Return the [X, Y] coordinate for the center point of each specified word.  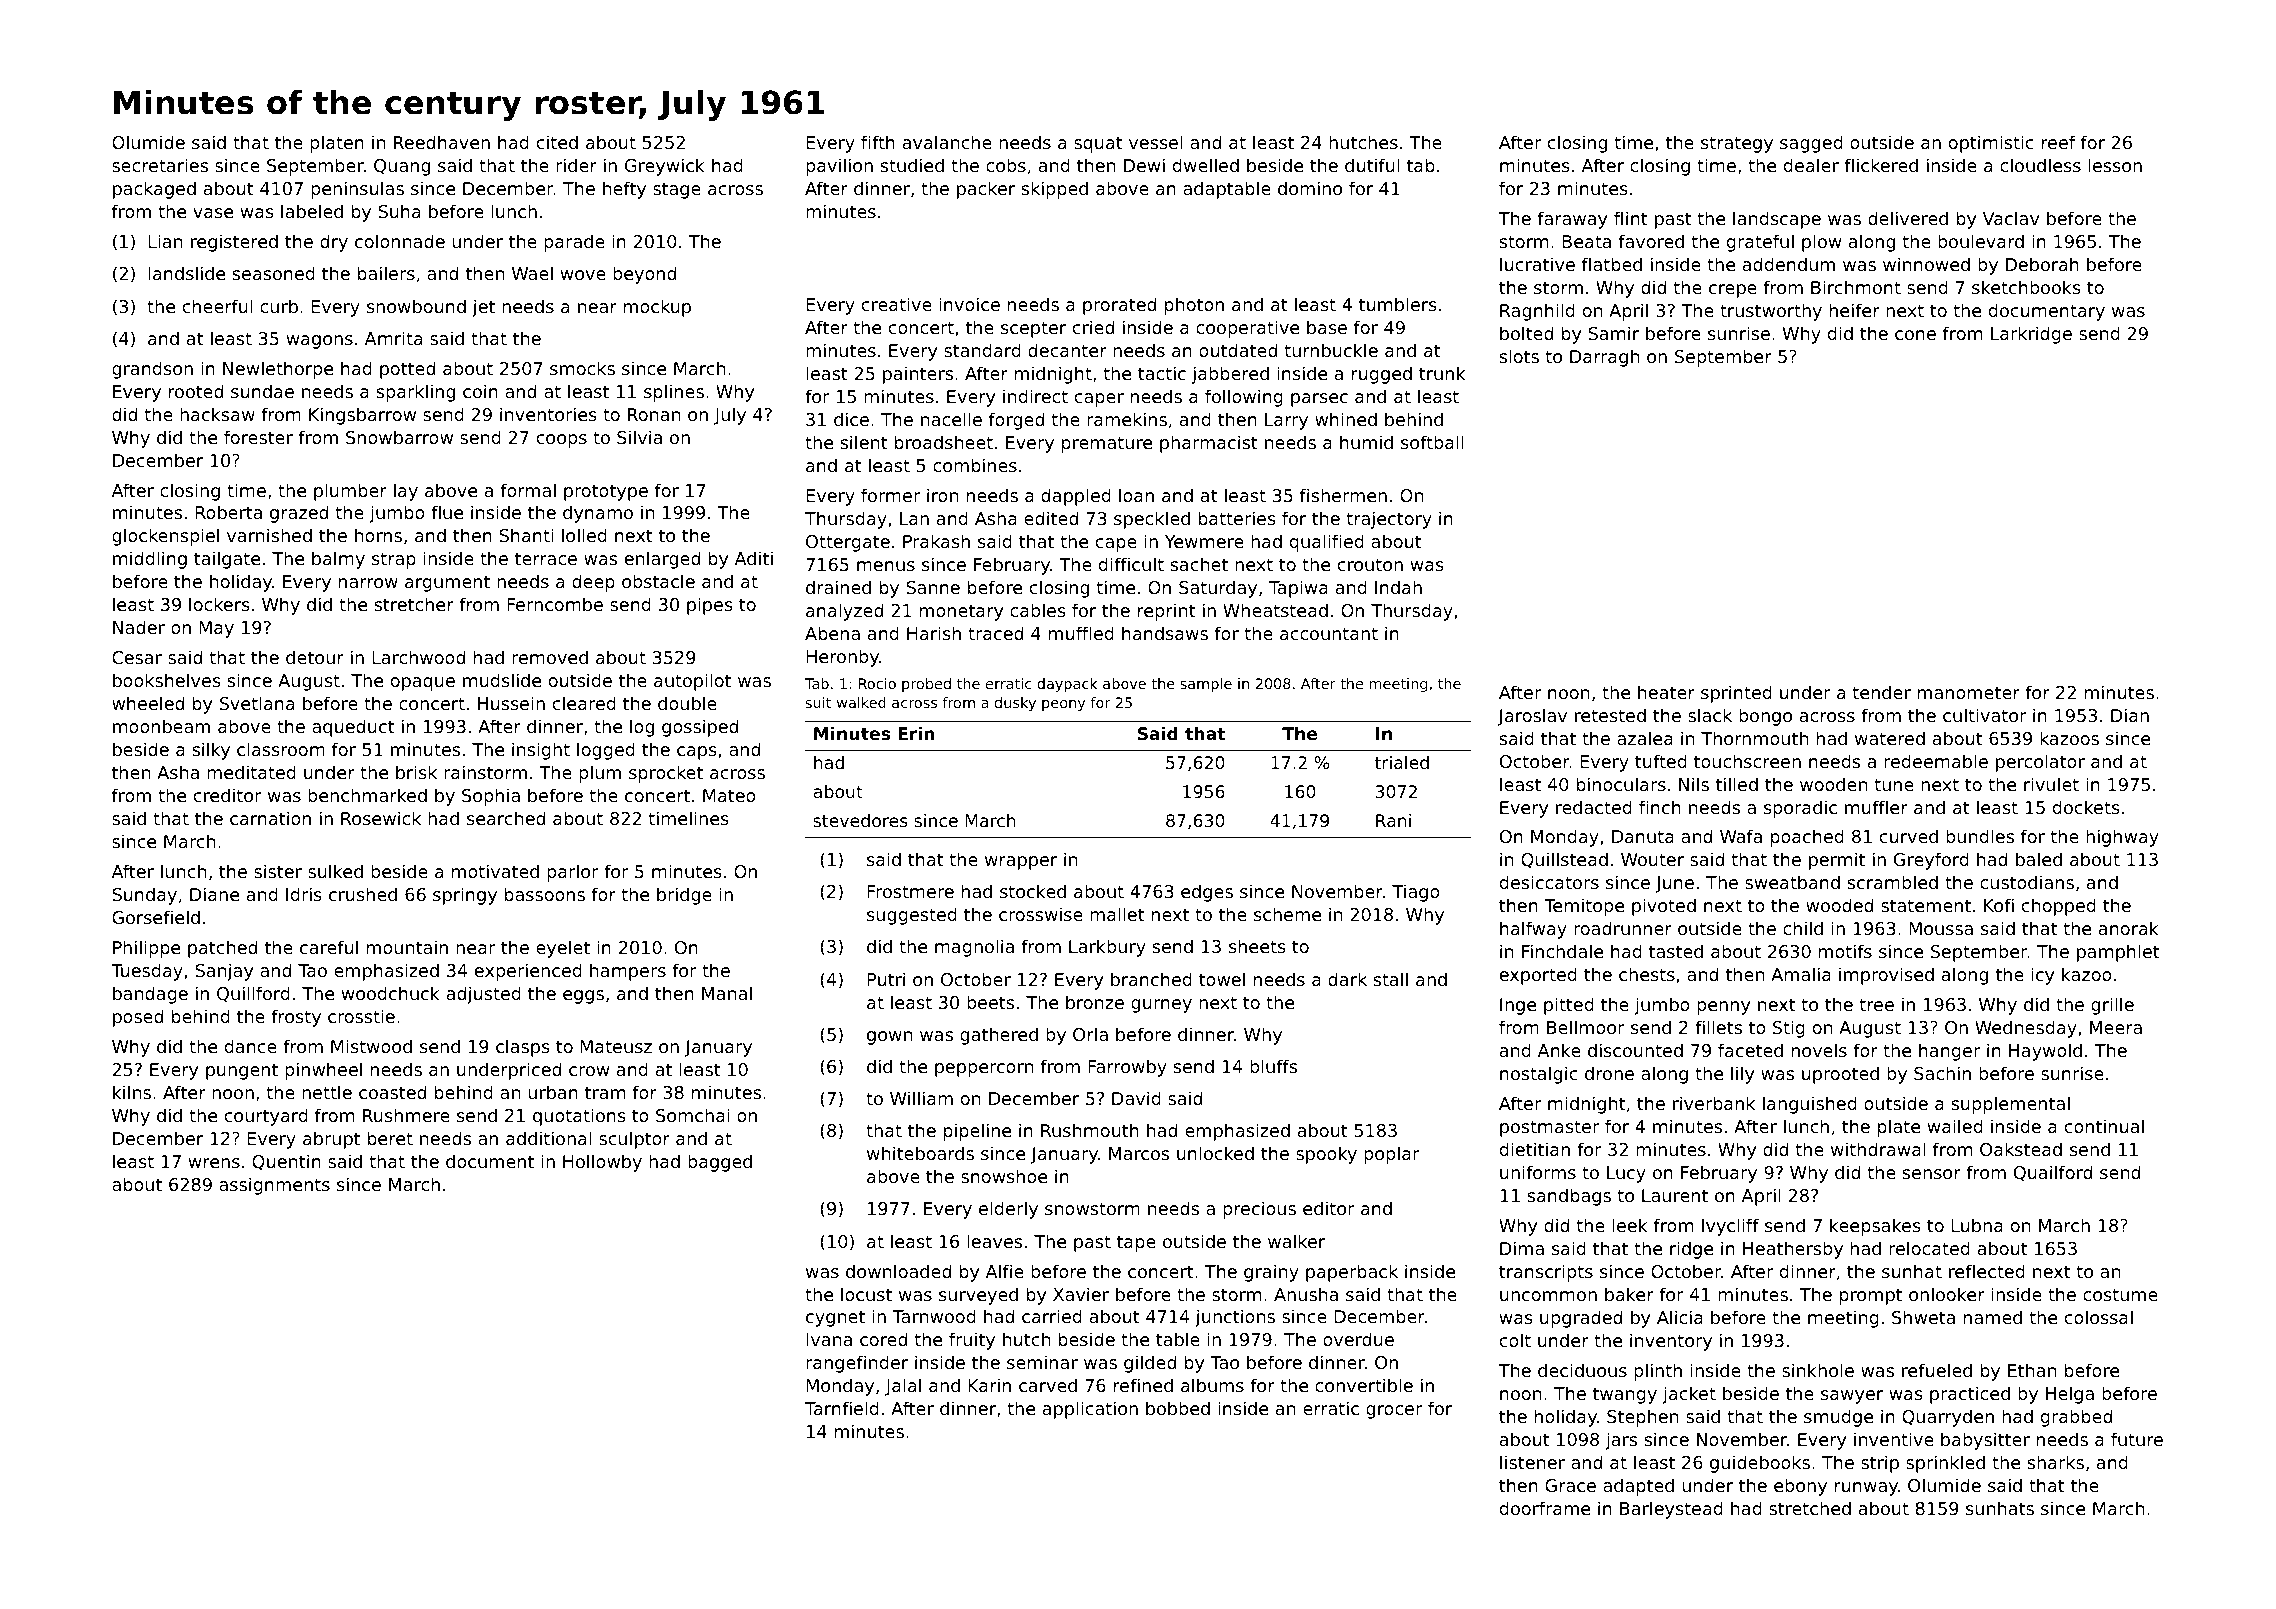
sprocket [666, 774]
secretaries [160, 165]
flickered [1881, 165]
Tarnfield [842, 1408]
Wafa [1741, 836]
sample [1206, 685]
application [1090, 1410]
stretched [1810, 1508]
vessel [1156, 142]
